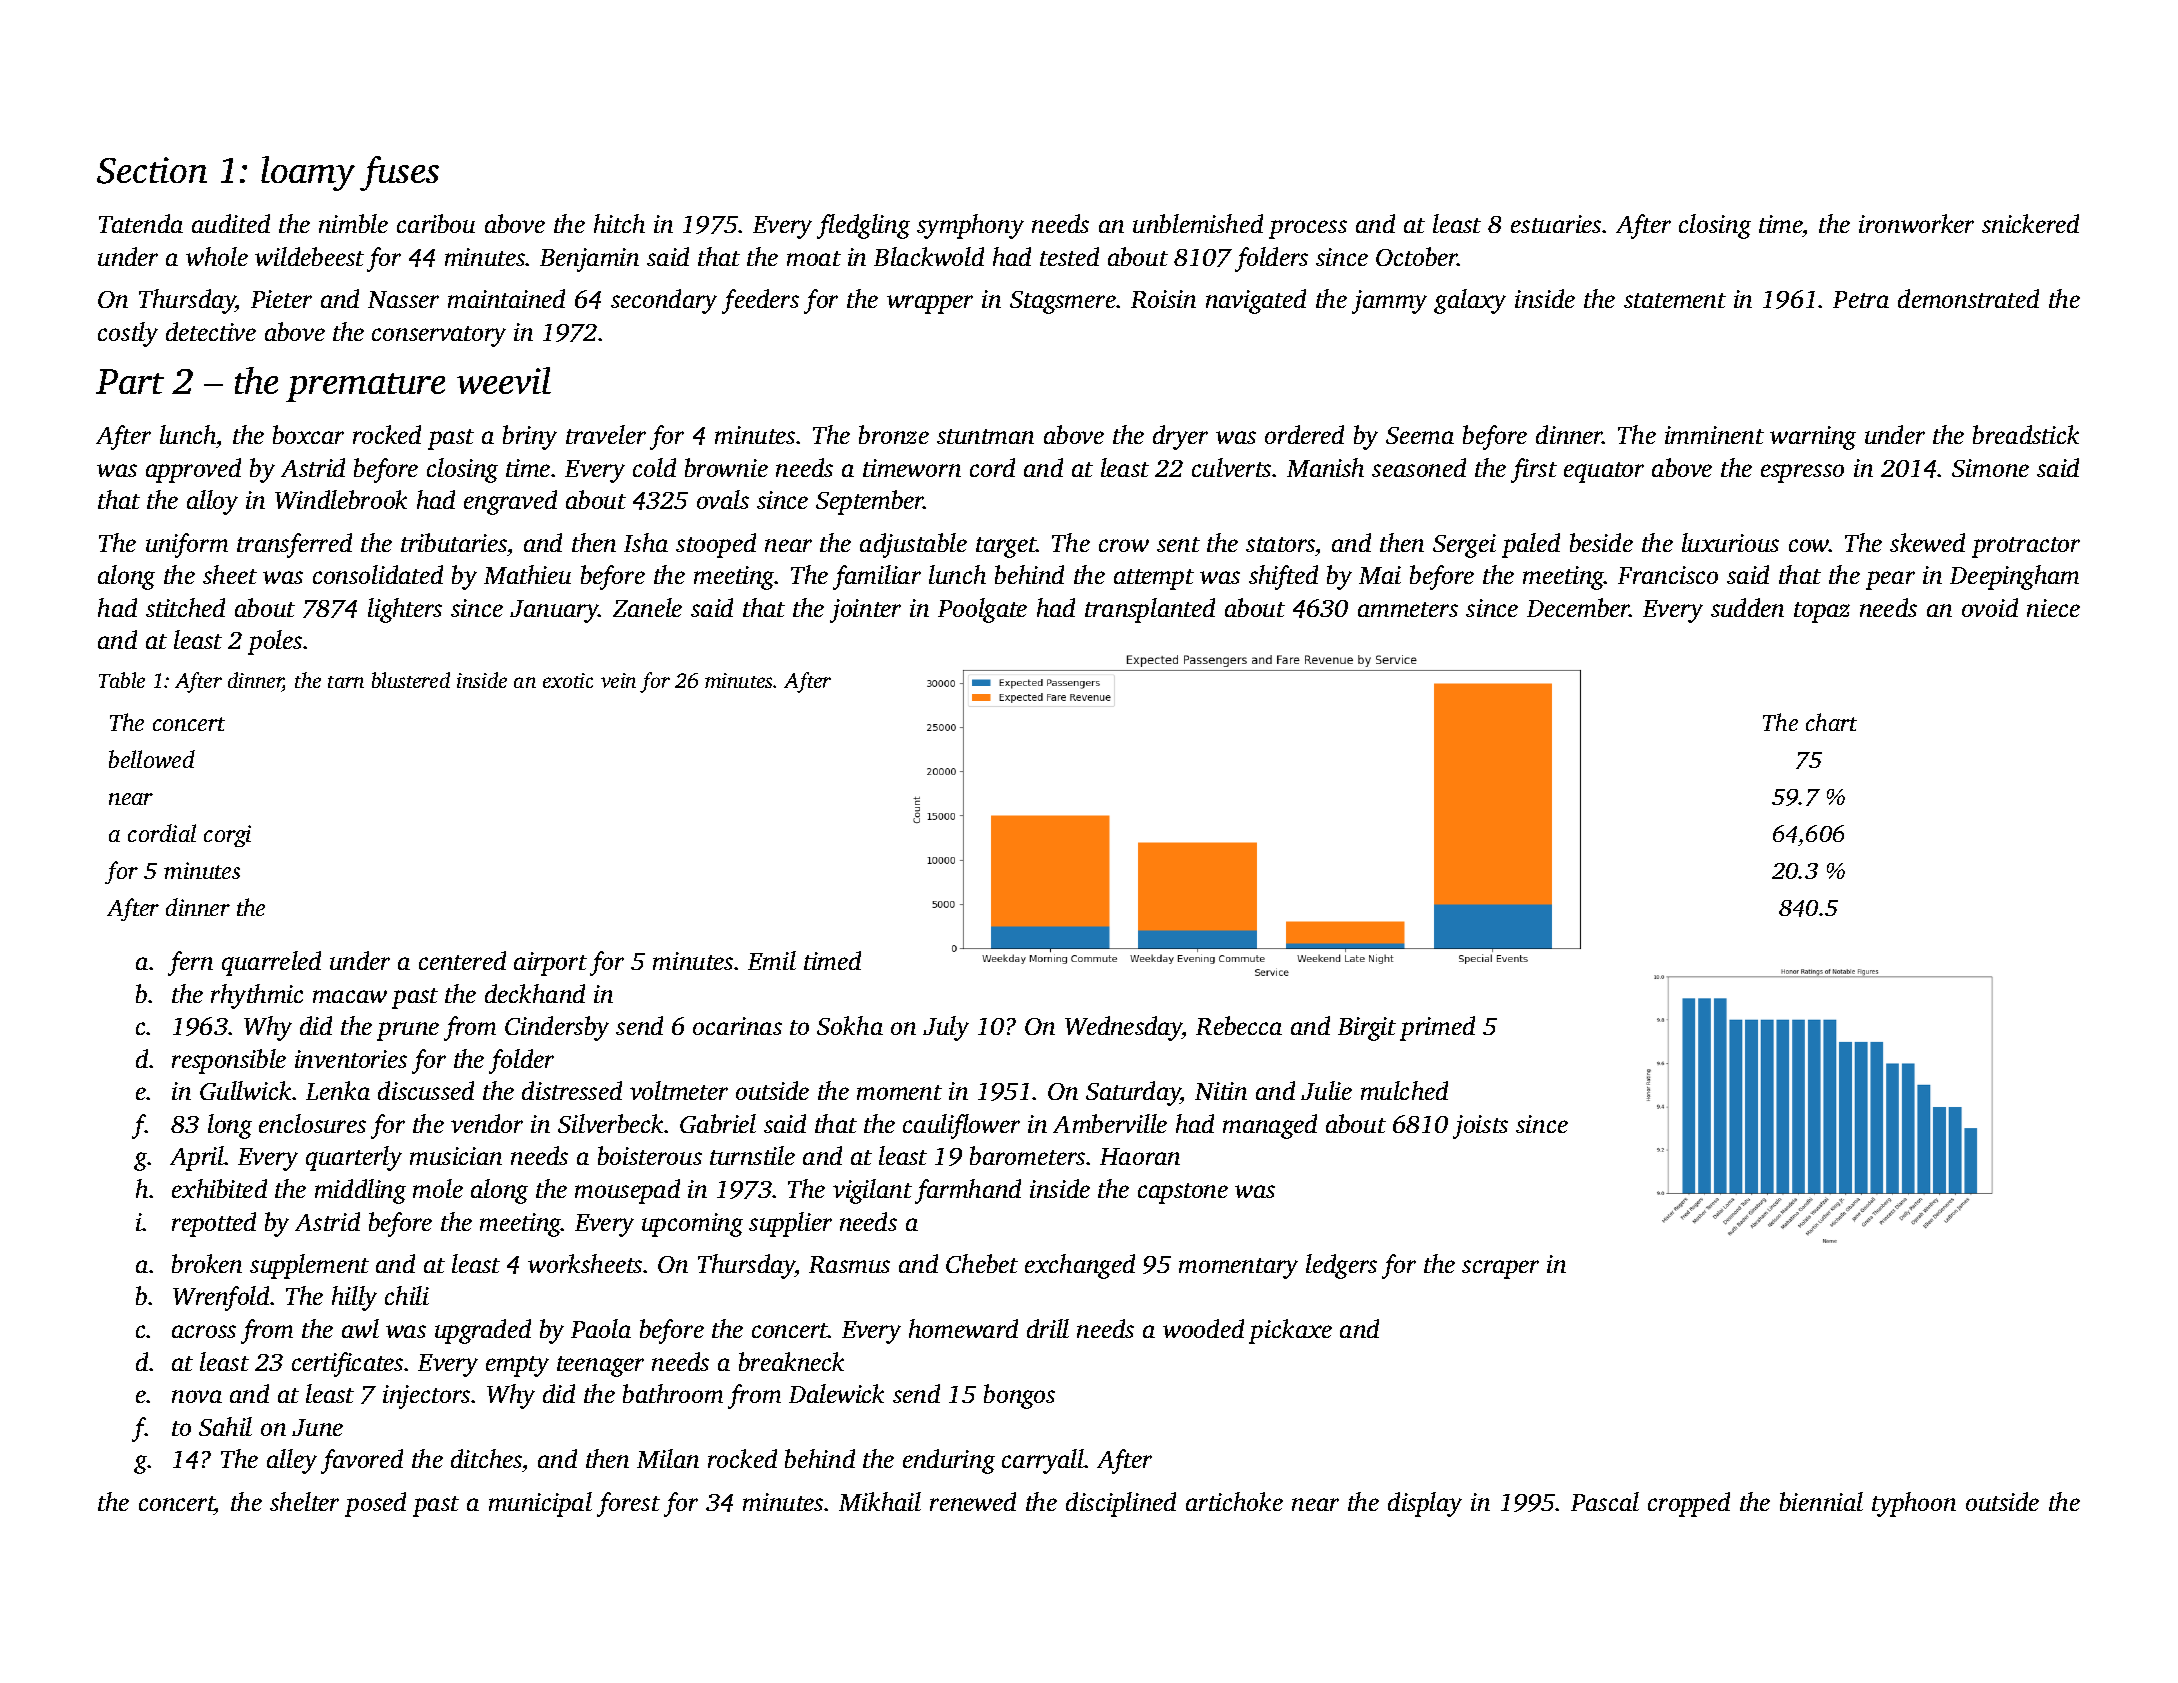 The width and height of the page is (2178, 1683). I want to click on breadstick, so click(2026, 434).
